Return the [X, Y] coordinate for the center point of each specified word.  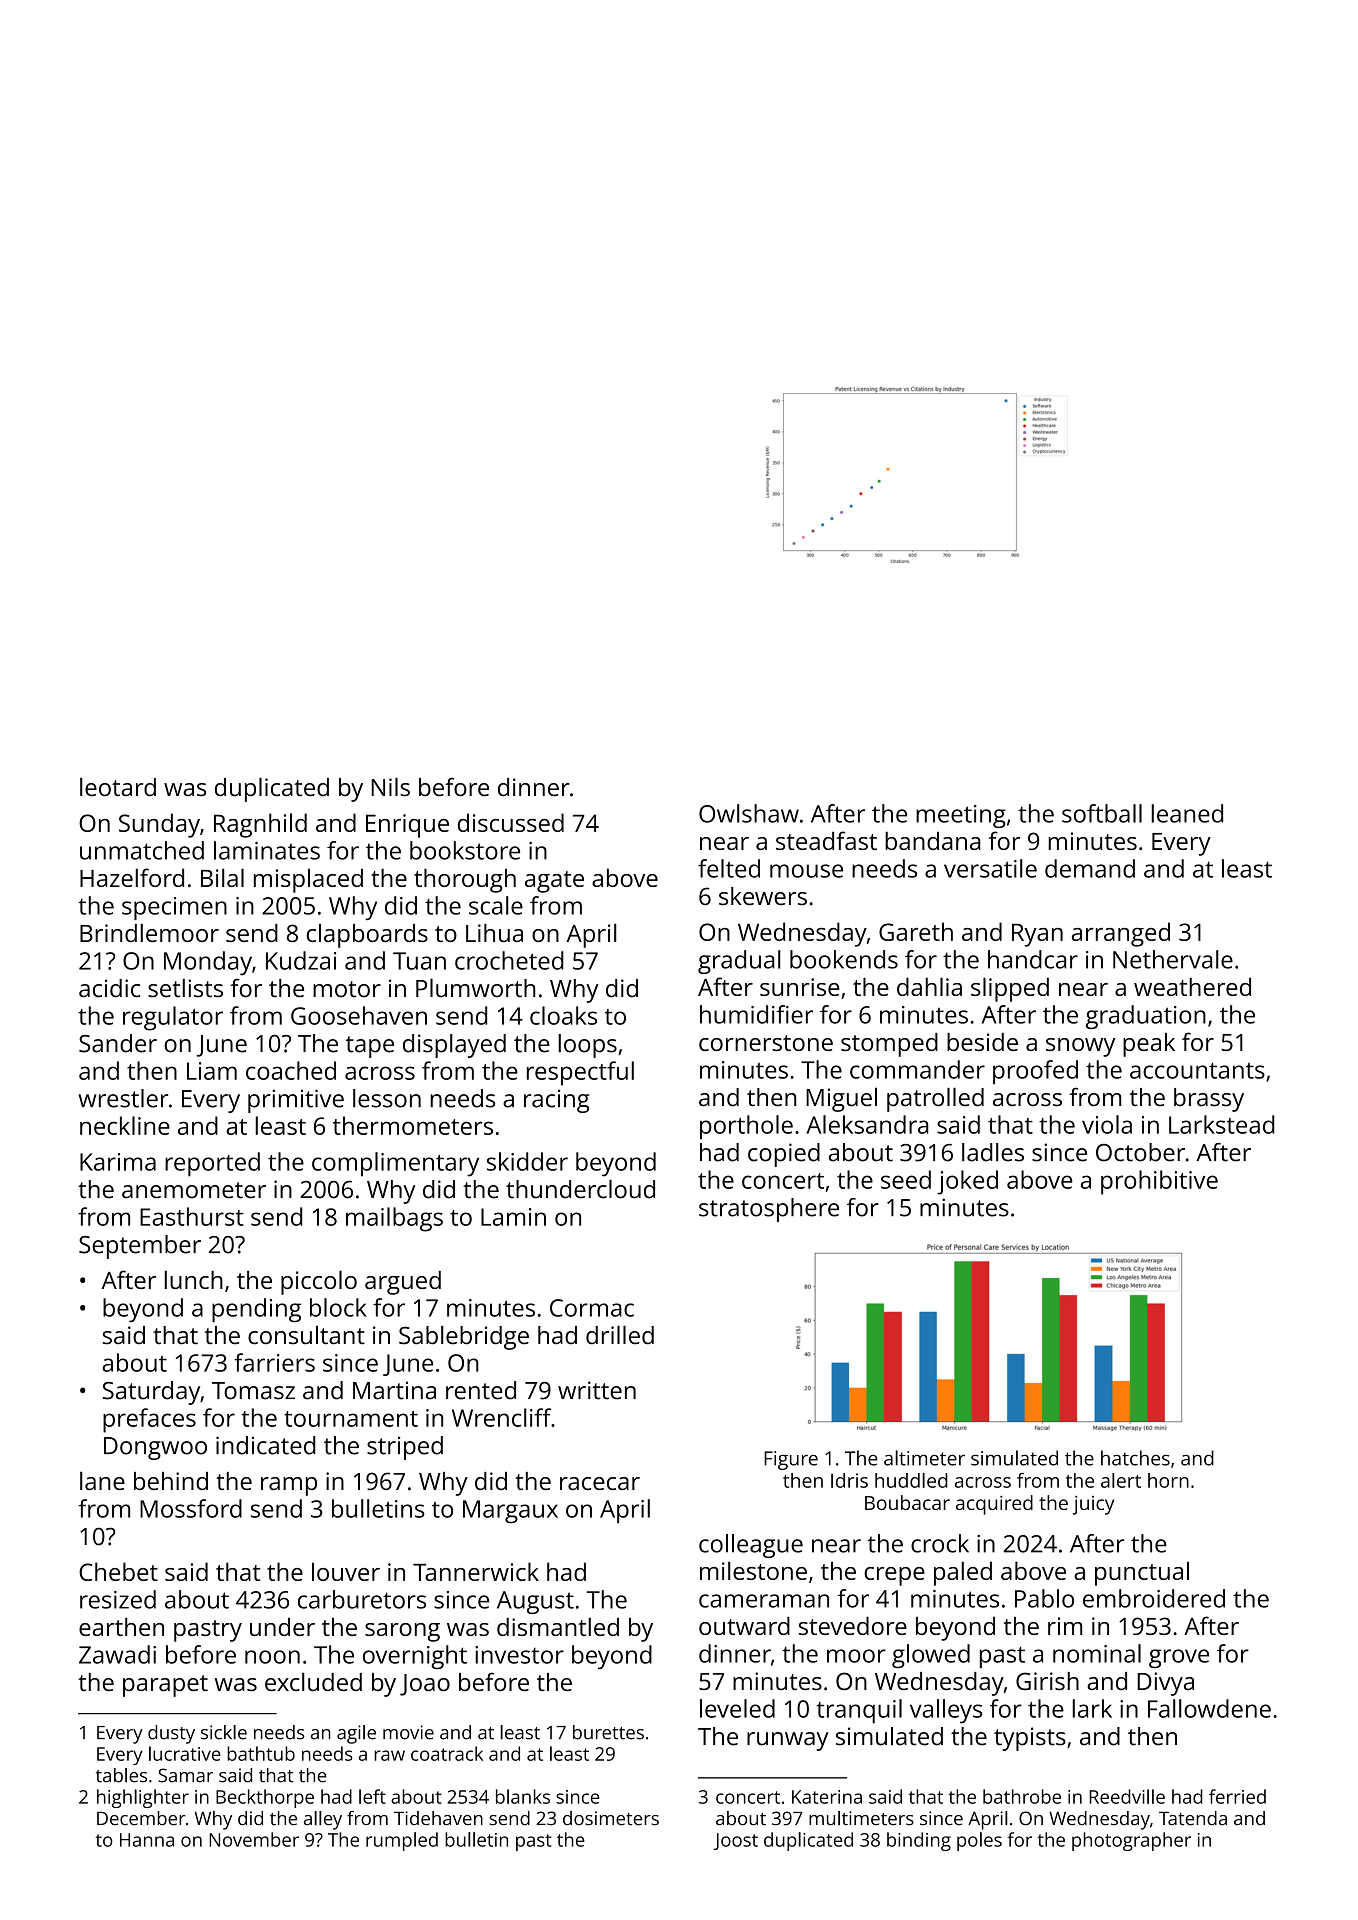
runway [787, 1741]
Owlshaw [749, 813]
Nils [391, 787]
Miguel [841, 1099]
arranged [1121, 934]
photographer [1131, 1841]
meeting [961, 816]
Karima [118, 1162]
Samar [185, 1775]
